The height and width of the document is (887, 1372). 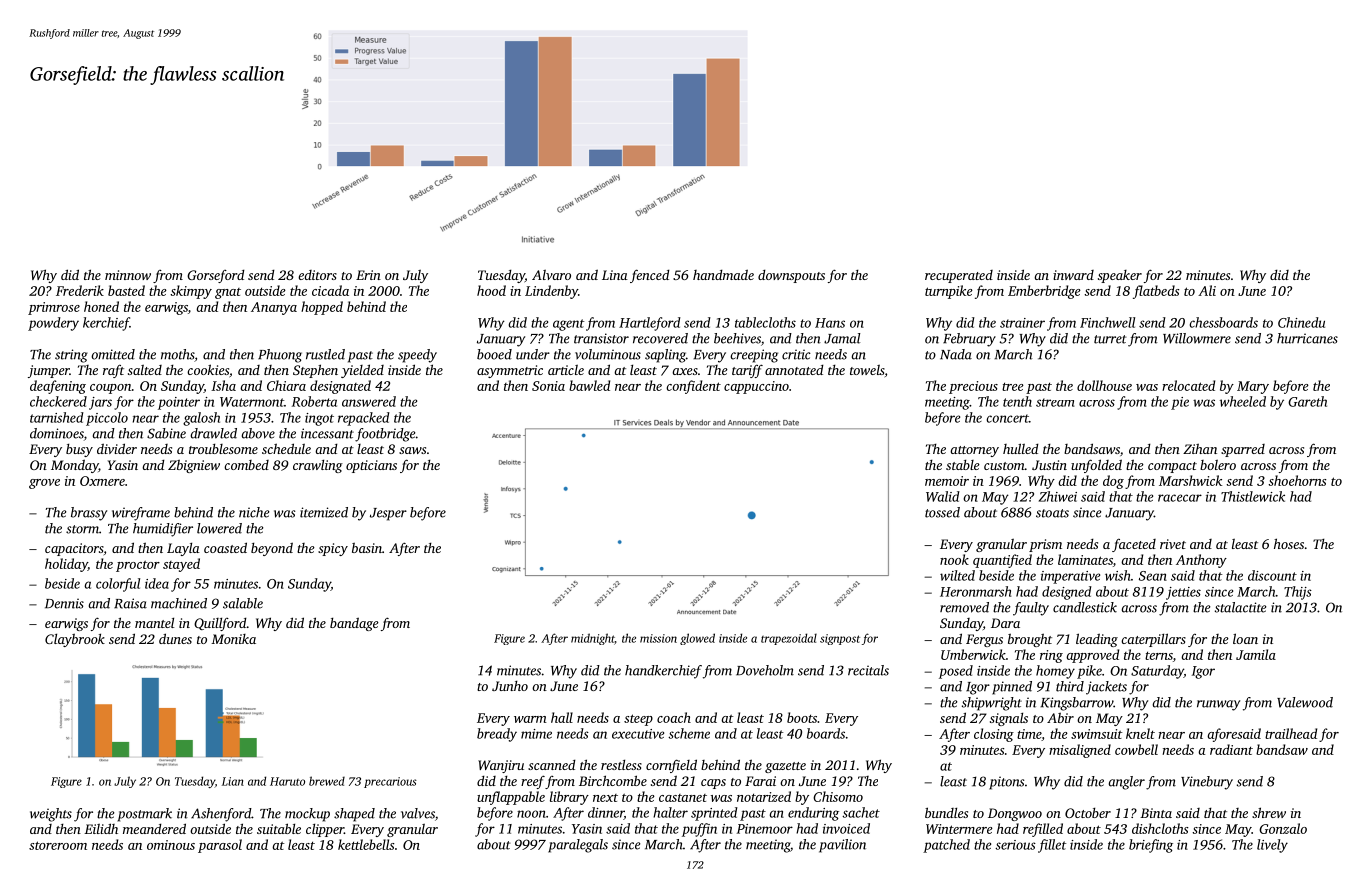 What do you see at coordinates (1009, 719) in the document?
I see `signals` at bounding box center [1009, 719].
